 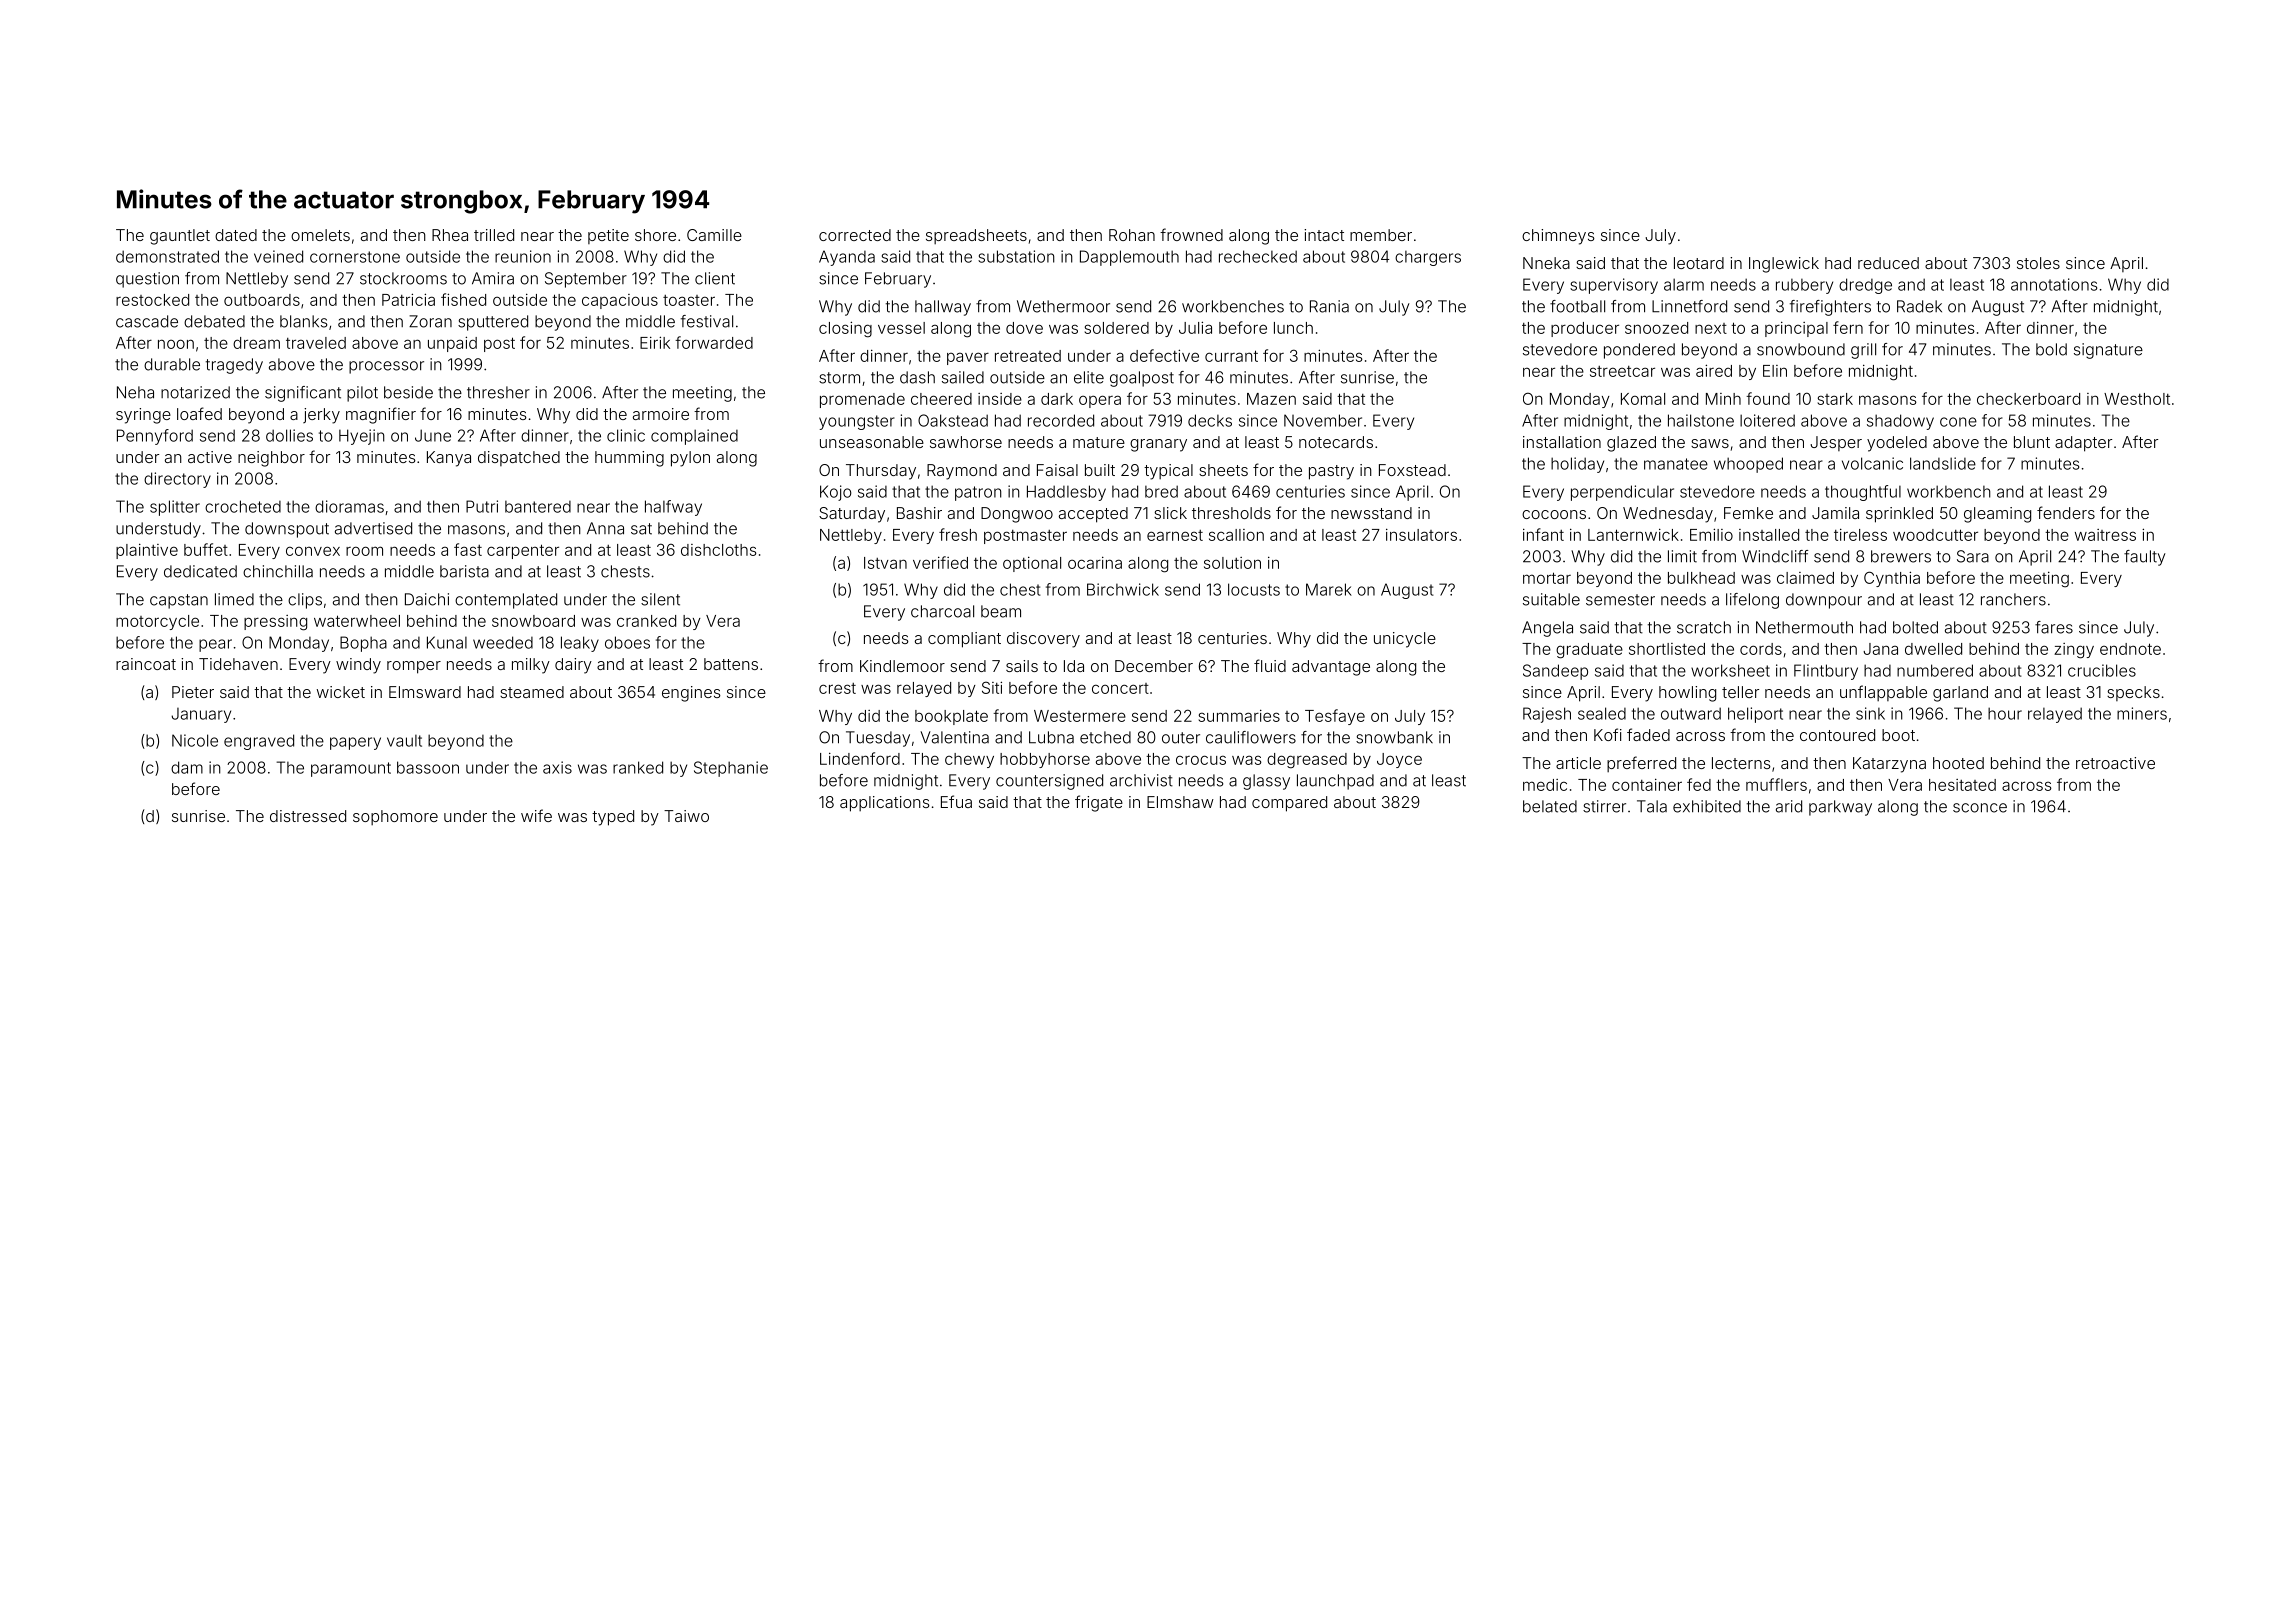 What do you see at coordinates (862, 400) in the screenshot?
I see `promenade` at bounding box center [862, 400].
